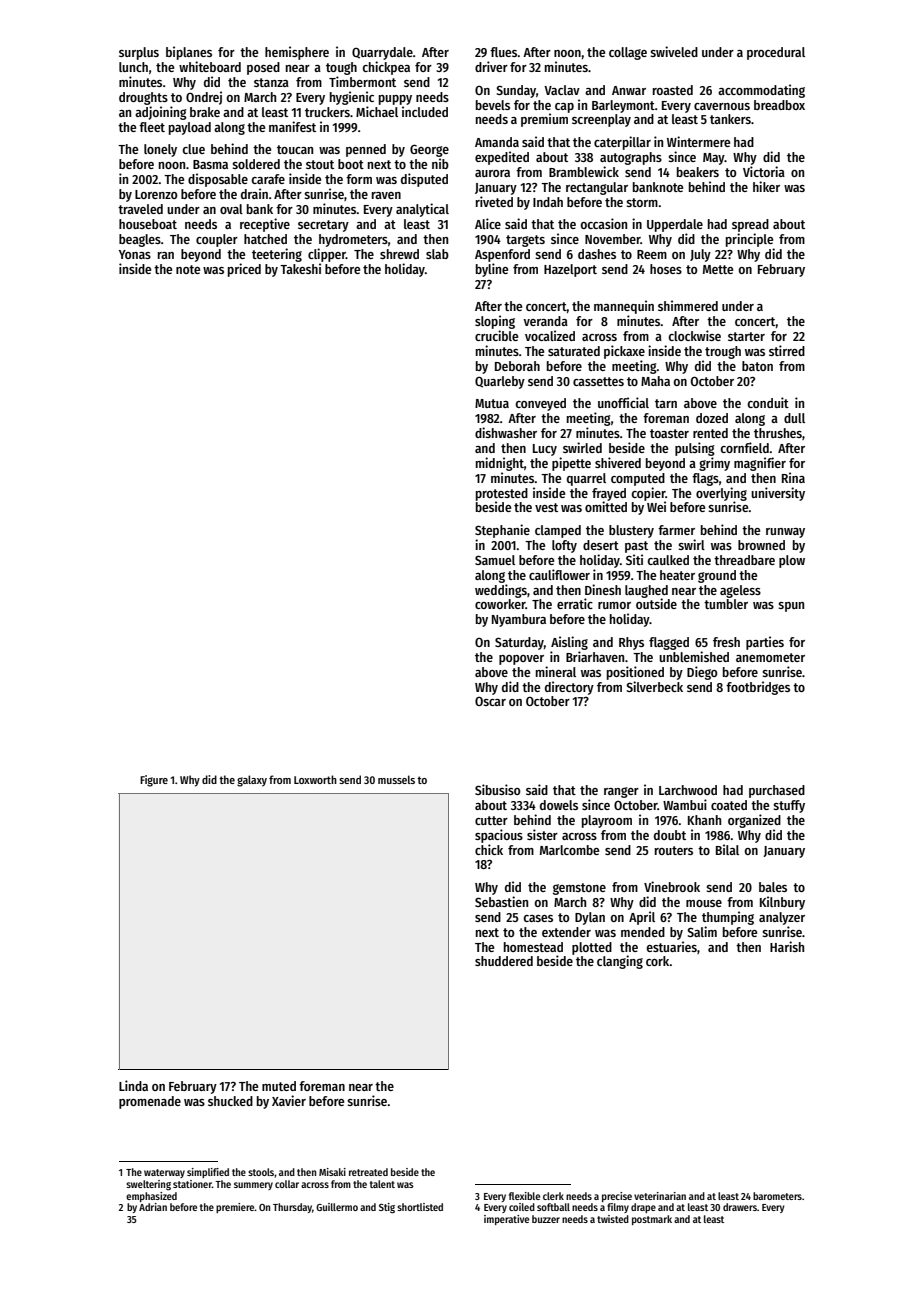 Image resolution: width=924 pixels, height=1308 pixels. What do you see at coordinates (744, 447) in the page?
I see `cornfield` at bounding box center [744, 447].
